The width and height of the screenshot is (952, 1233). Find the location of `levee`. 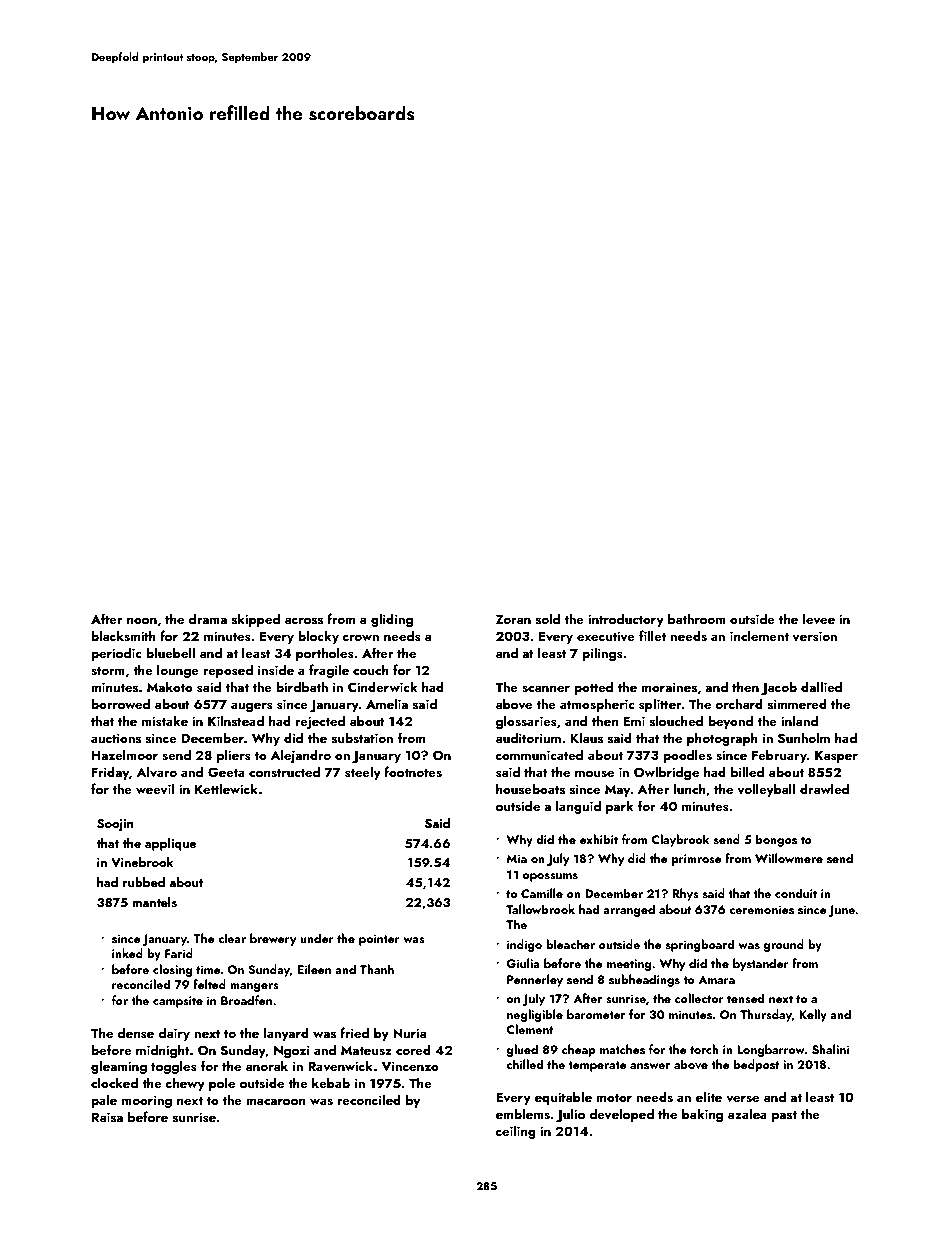

levee is located at coordinates (819, 618).
